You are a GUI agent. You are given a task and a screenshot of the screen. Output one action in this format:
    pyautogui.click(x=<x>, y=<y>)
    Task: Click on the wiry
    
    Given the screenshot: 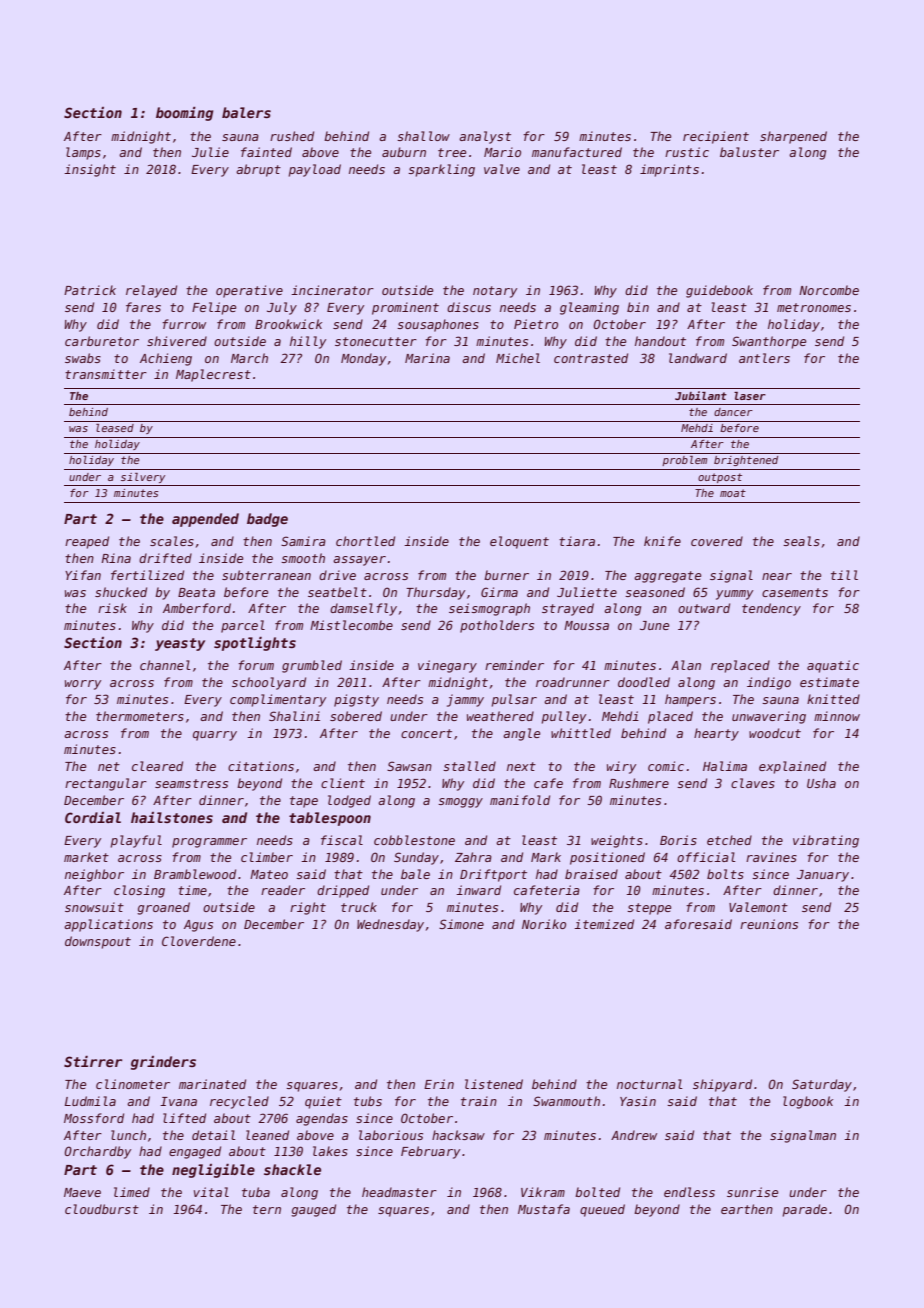 What is the action you would take?
    pyautogui.click(x=621, y=767)
